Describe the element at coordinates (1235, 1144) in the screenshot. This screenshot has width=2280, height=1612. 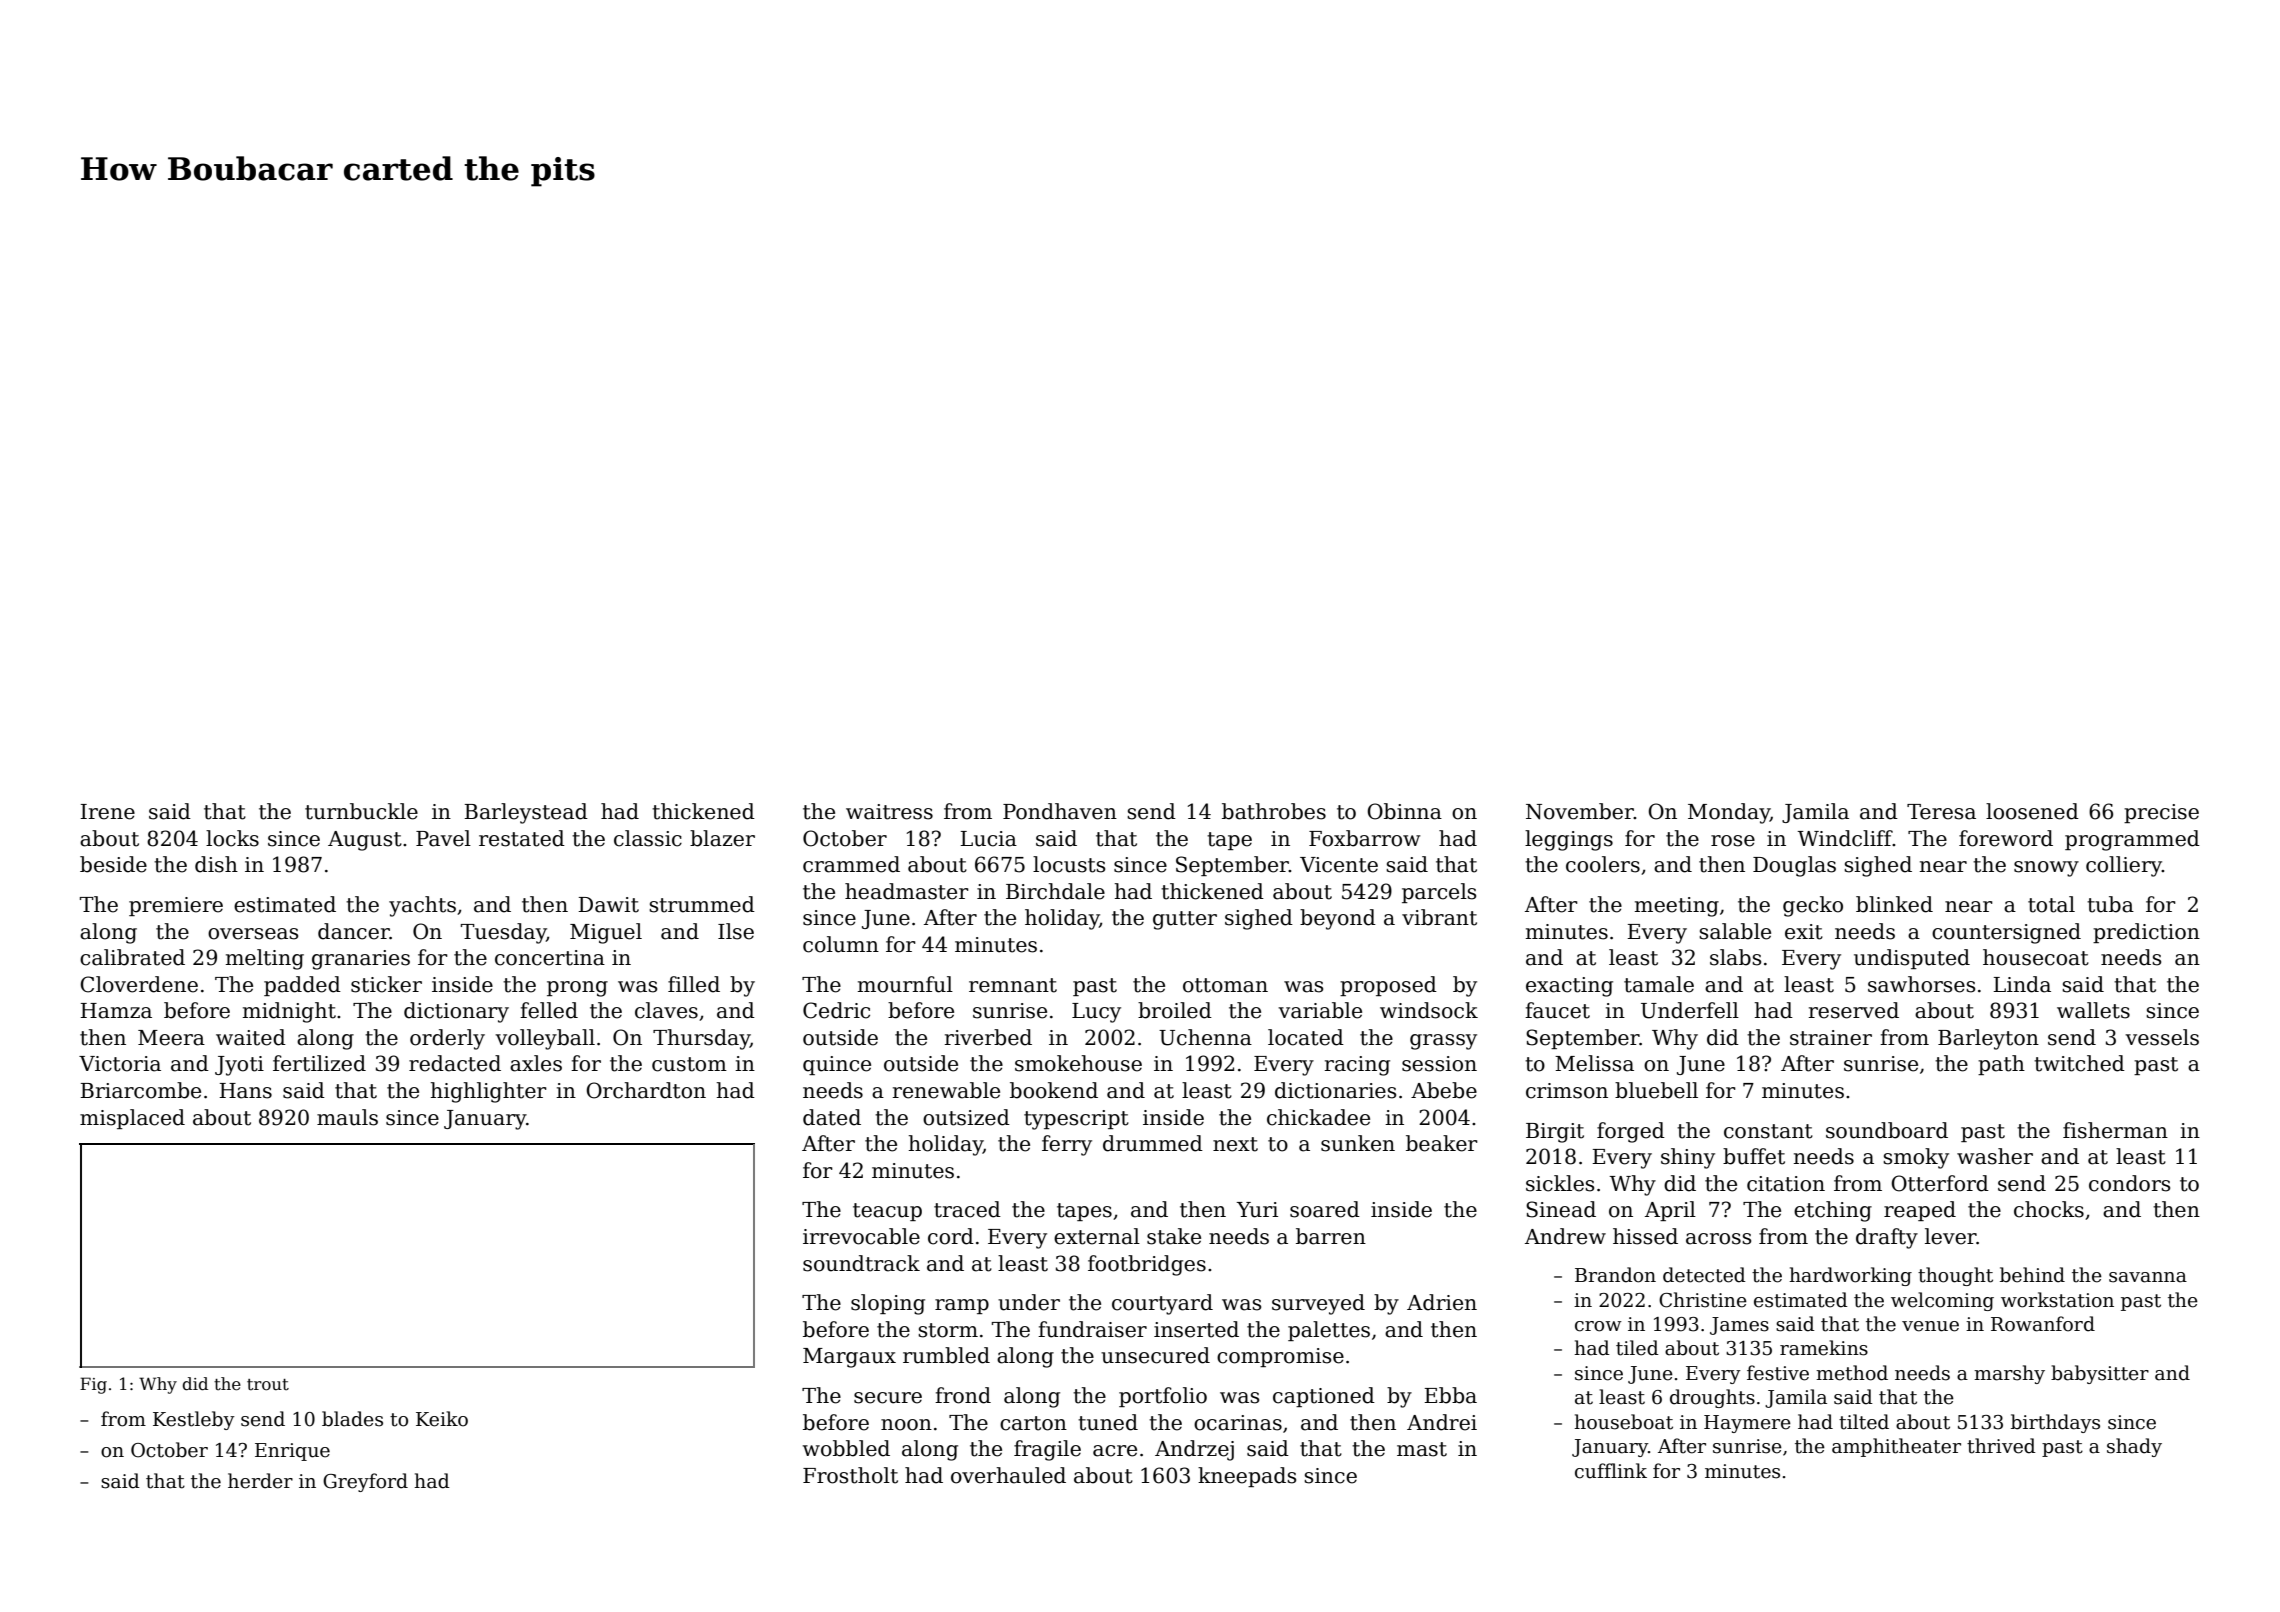
I see `next` at that location.
